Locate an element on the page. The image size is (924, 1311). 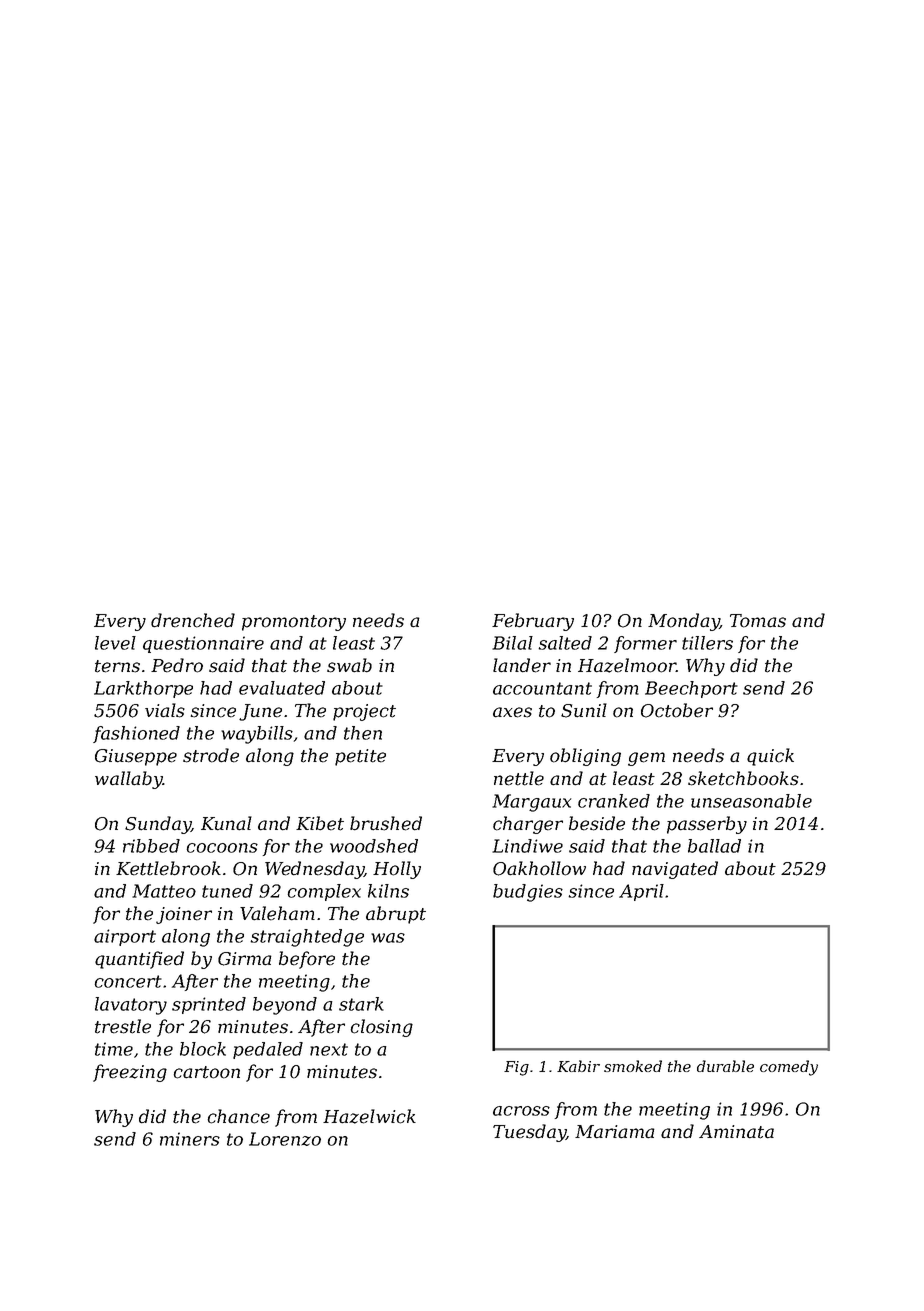
ballad is located at coordinates (714, 846).
